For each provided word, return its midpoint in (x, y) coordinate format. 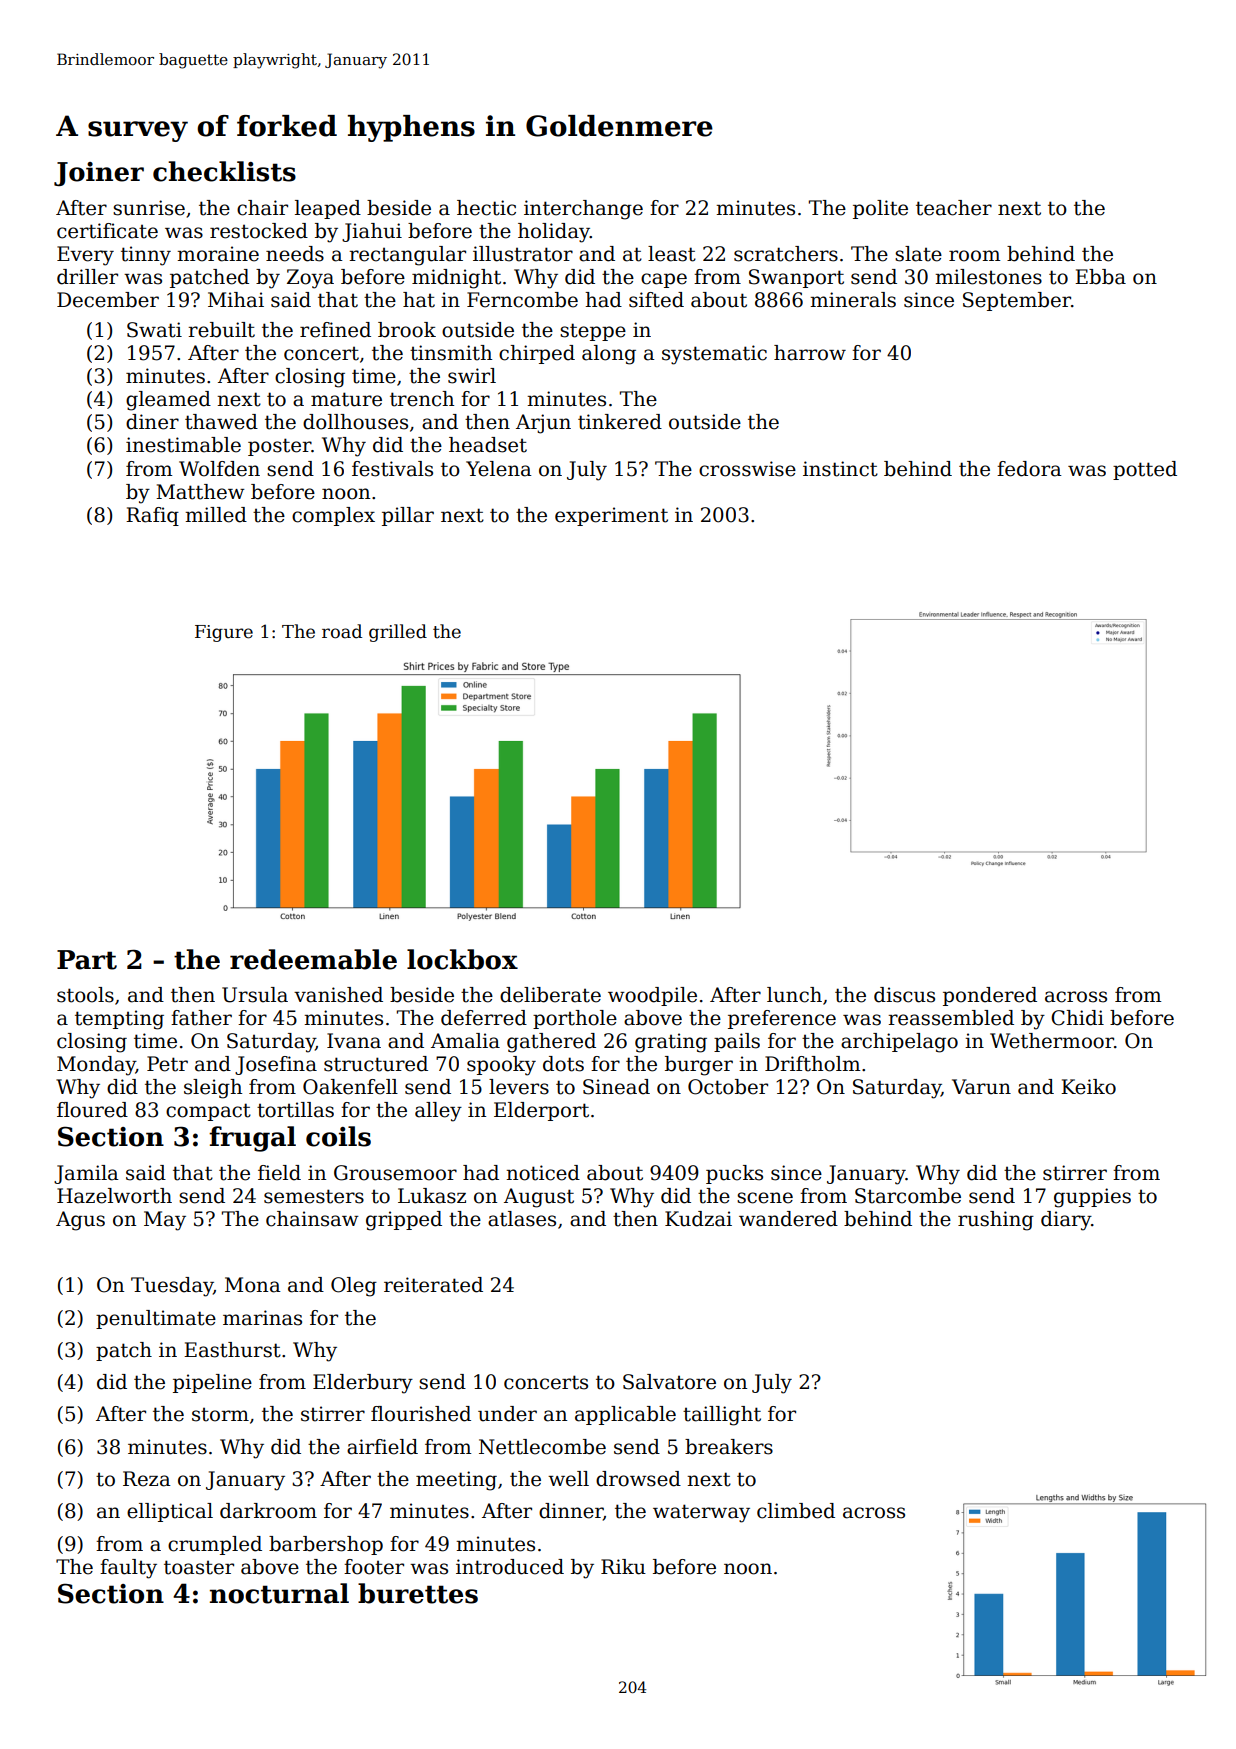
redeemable (313, 959)
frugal (252, 1139)
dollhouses (355, 422)
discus (904, 995)
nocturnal (279, 1593)
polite (880, 209)
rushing (996, 1221)
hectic (486, 208)
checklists (224, 171)
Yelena (499, 469)
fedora (1029, 469)
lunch (794, 995)
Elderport (541, 1111)
